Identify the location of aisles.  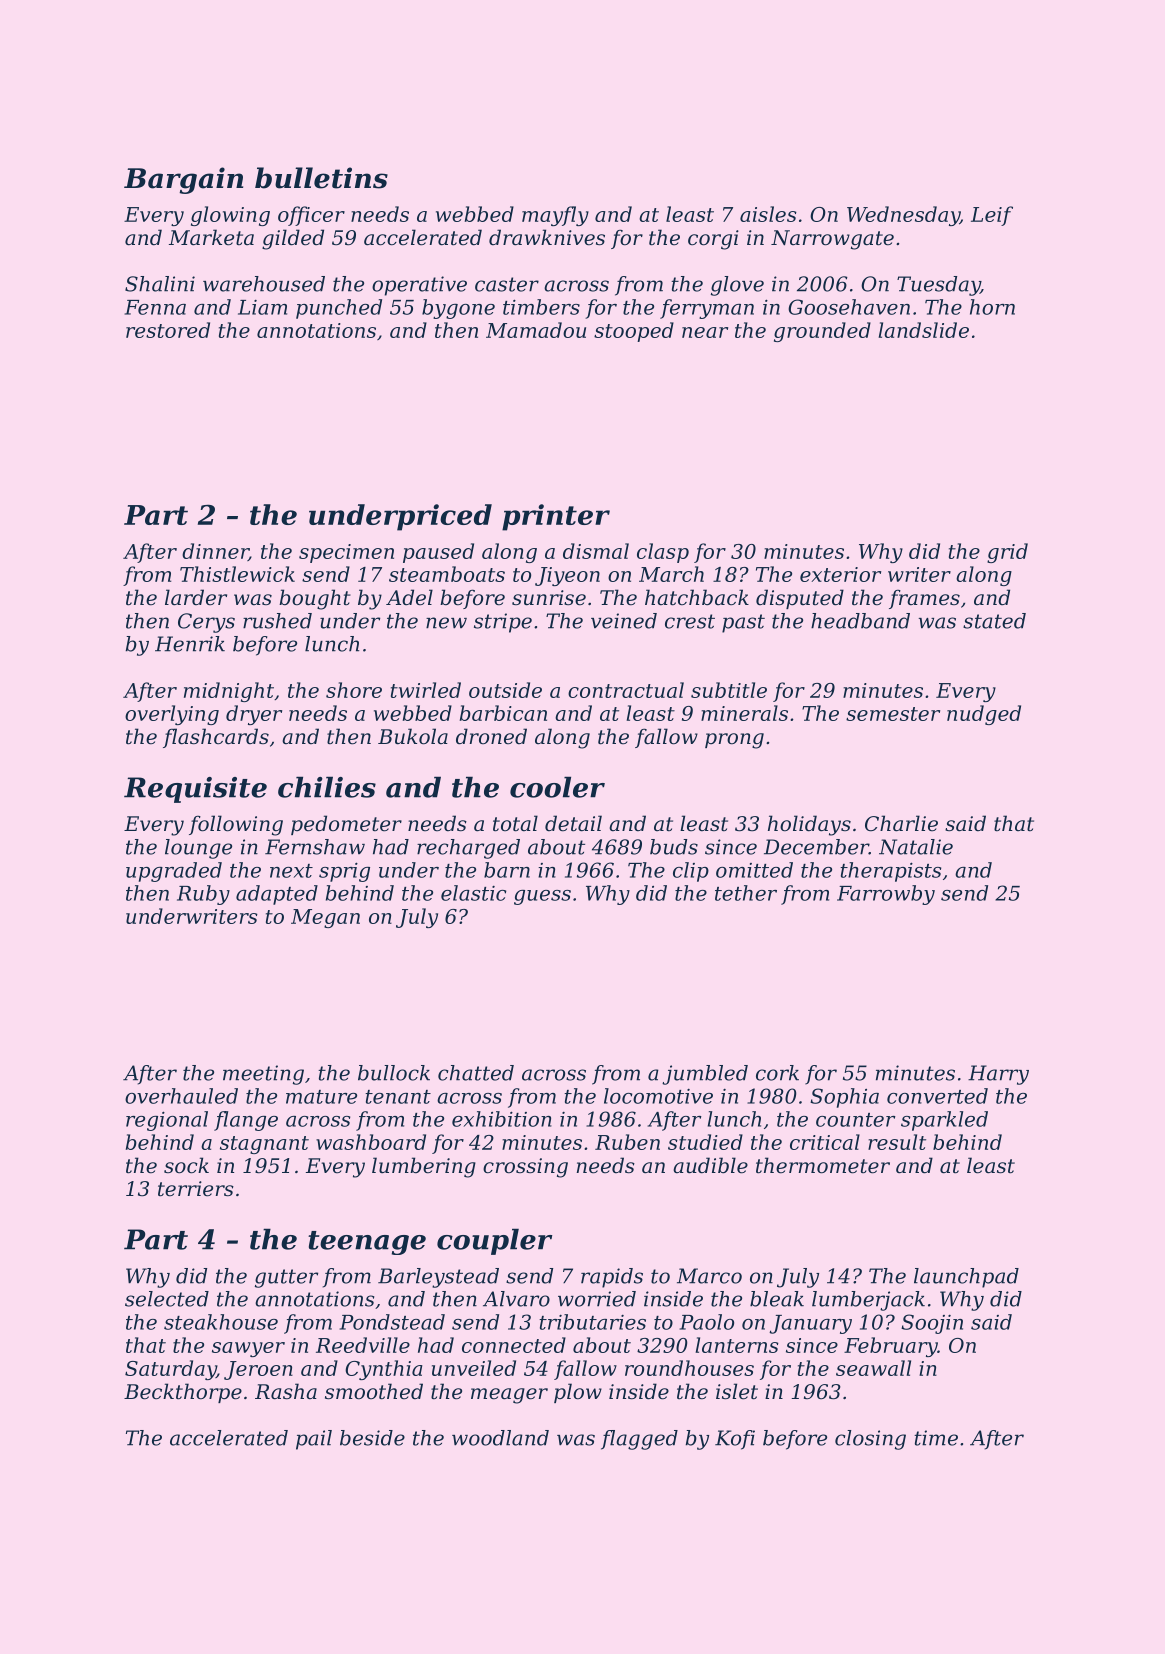
(768, 214).
